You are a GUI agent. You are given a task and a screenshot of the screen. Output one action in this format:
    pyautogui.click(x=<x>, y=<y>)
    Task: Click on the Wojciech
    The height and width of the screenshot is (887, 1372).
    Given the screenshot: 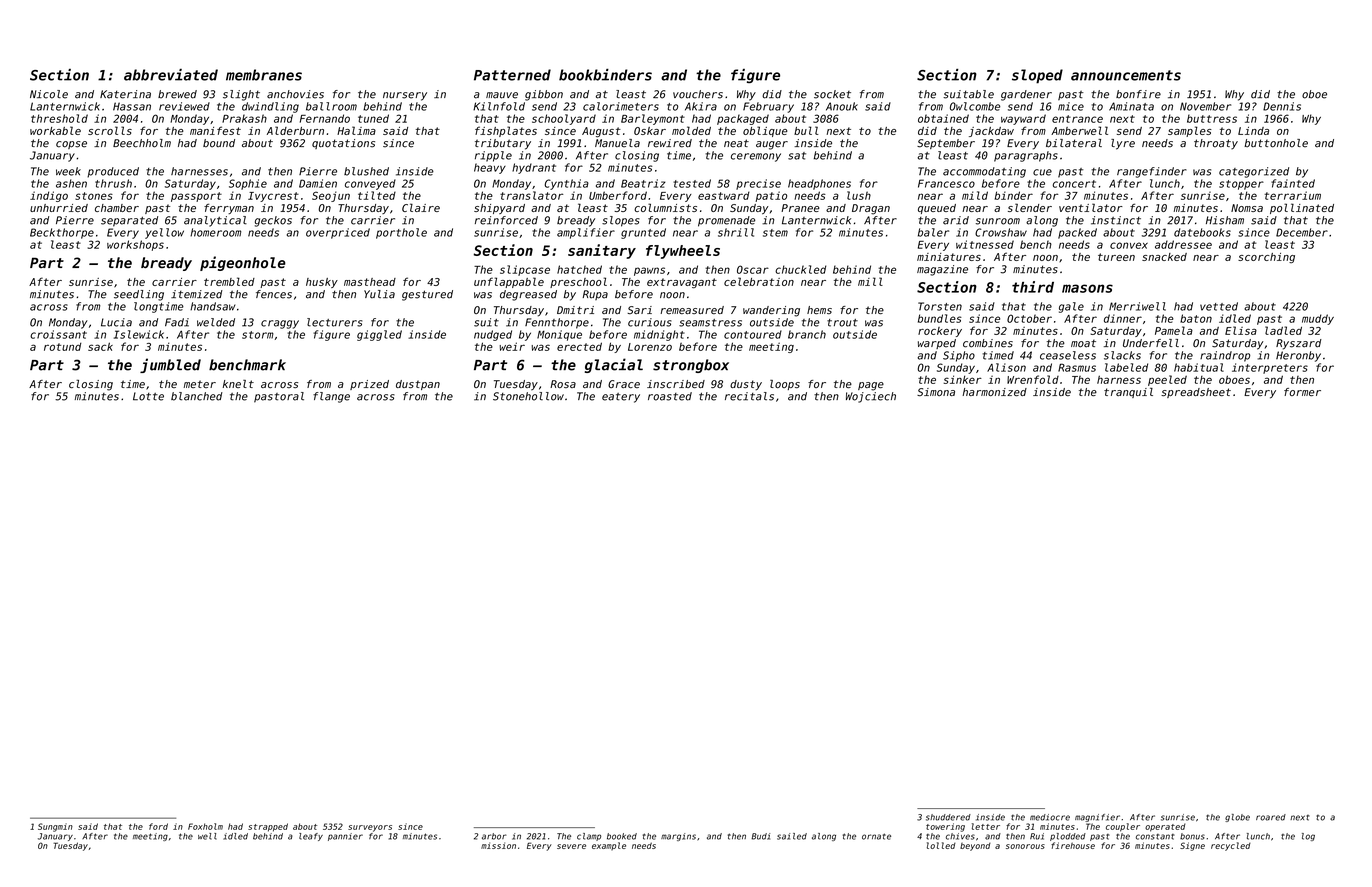 What is the action you would take?
    pyautogui.click(x=871, y=397)
